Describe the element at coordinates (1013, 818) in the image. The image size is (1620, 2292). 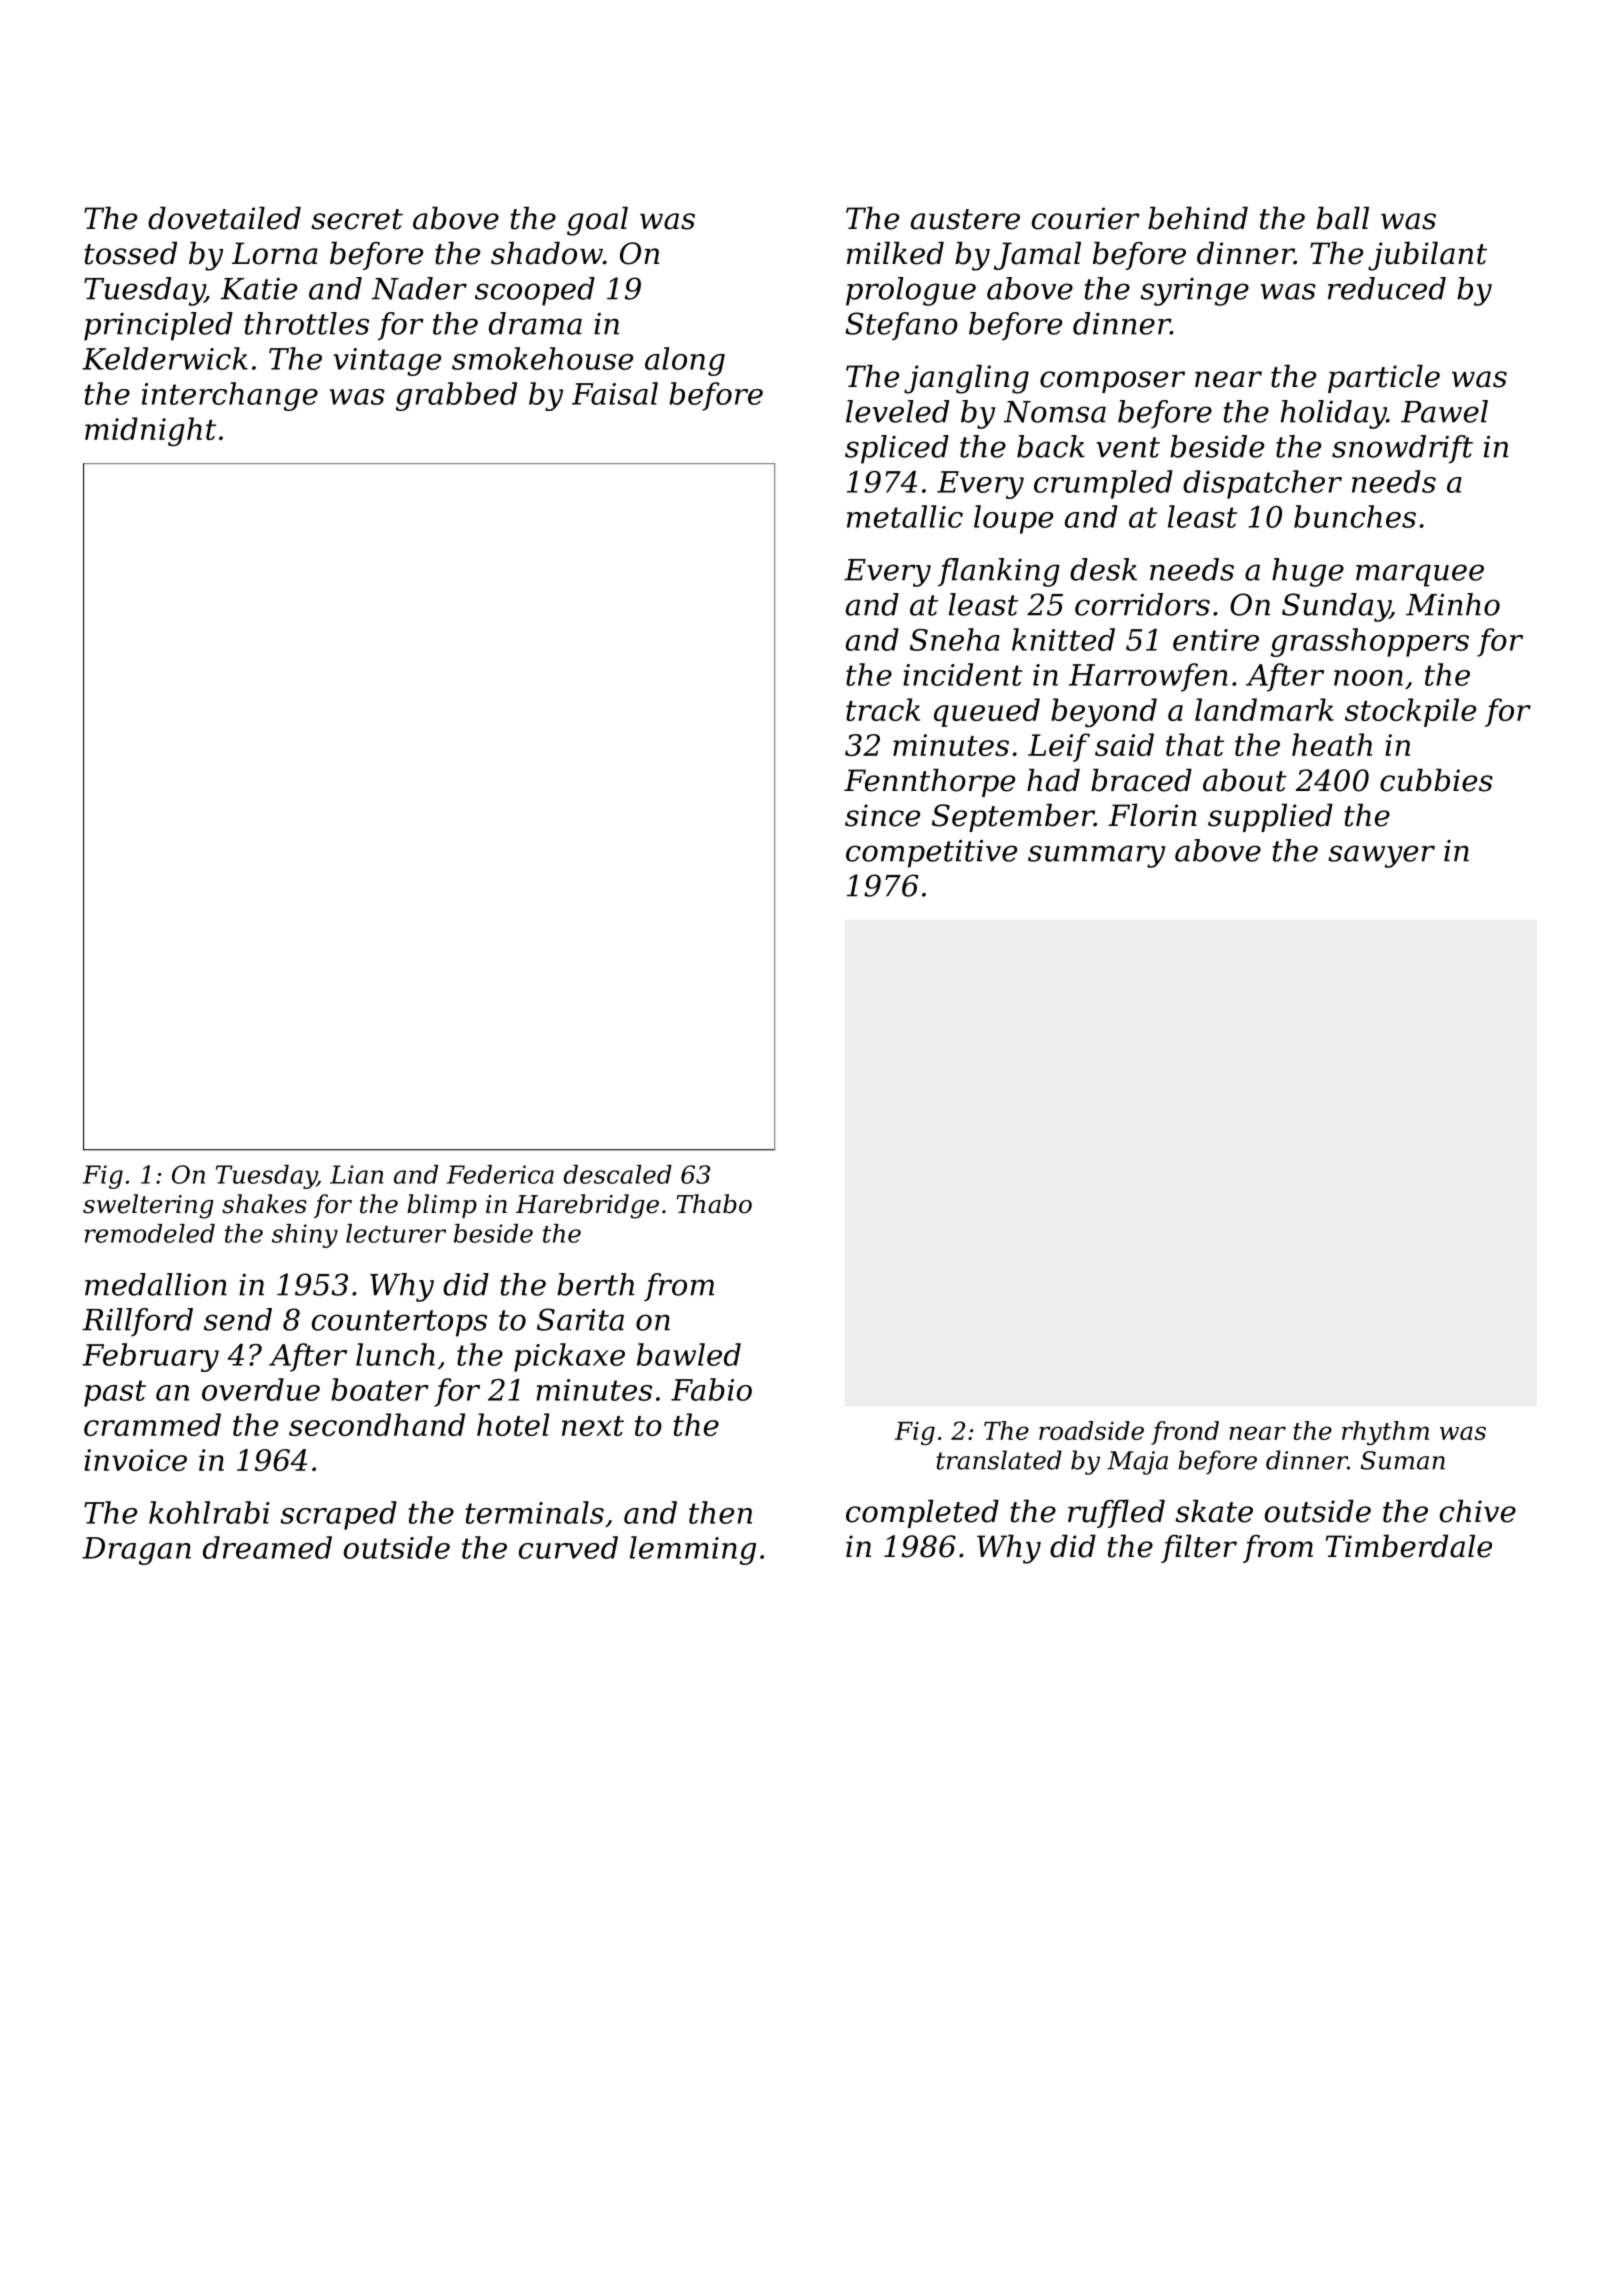
I see `September` at that location.
